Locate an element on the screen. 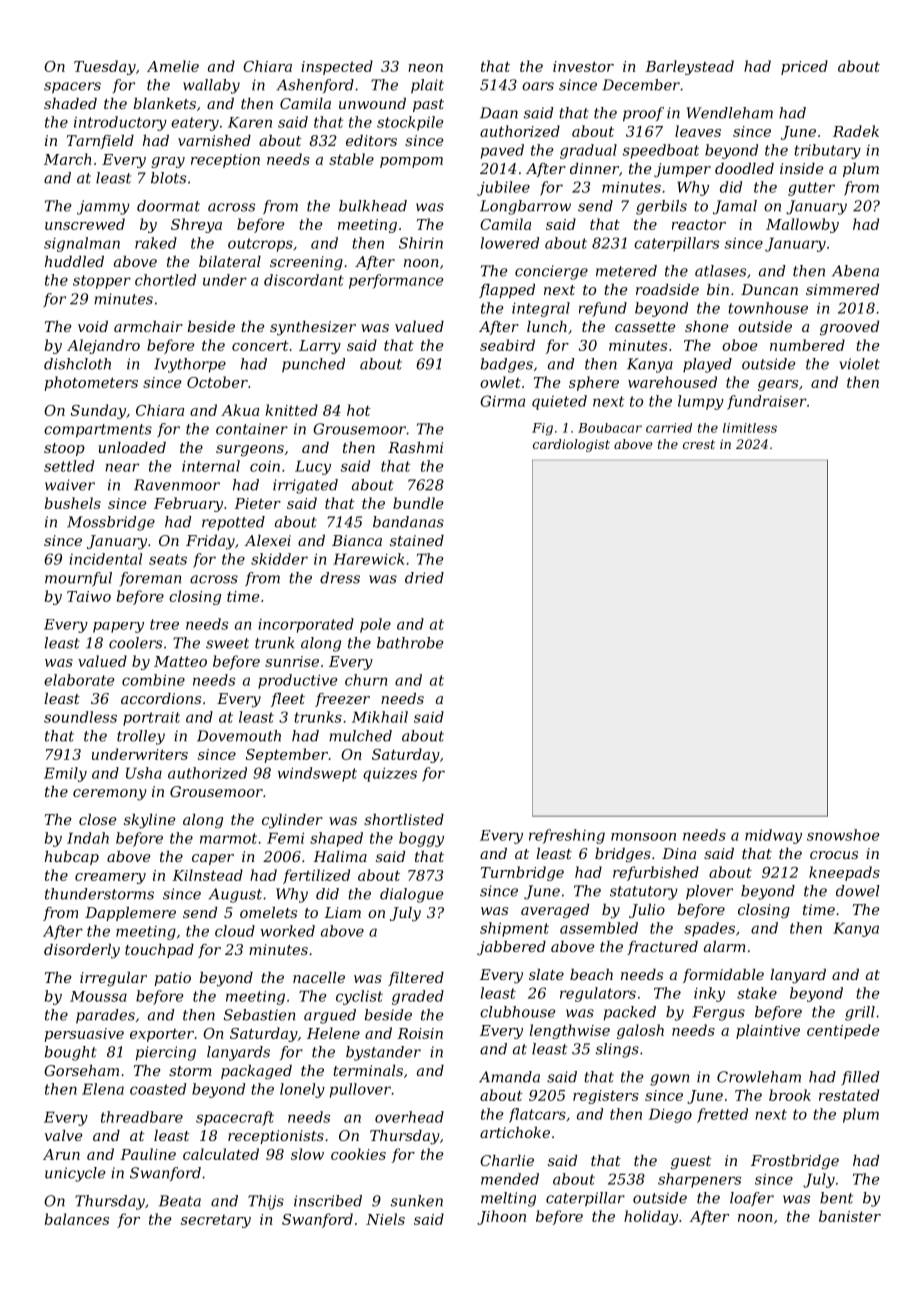  stopper is located at coordinates (102, 282).
